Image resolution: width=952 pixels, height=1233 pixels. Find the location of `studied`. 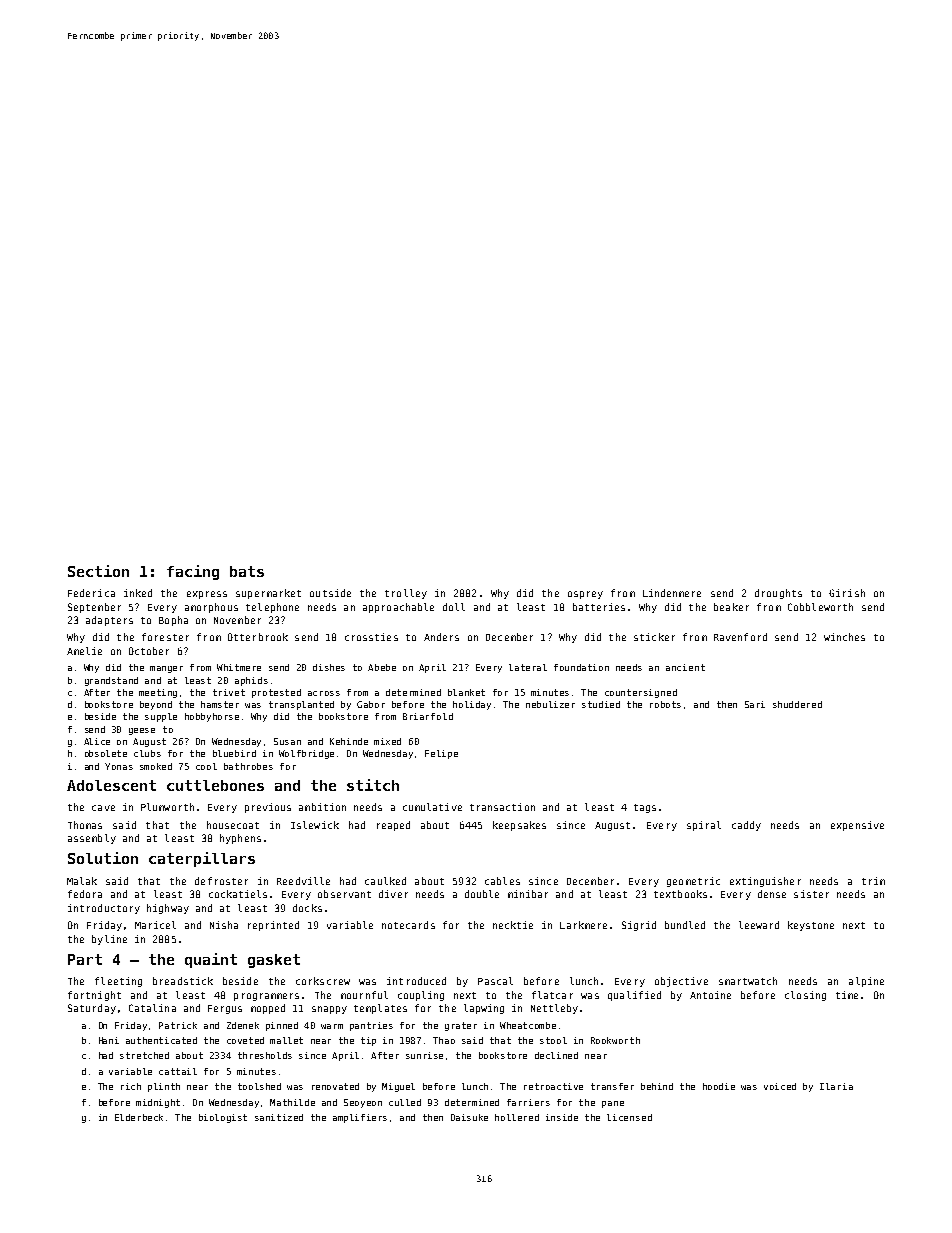

studied is located at coordinates (601, 704).
